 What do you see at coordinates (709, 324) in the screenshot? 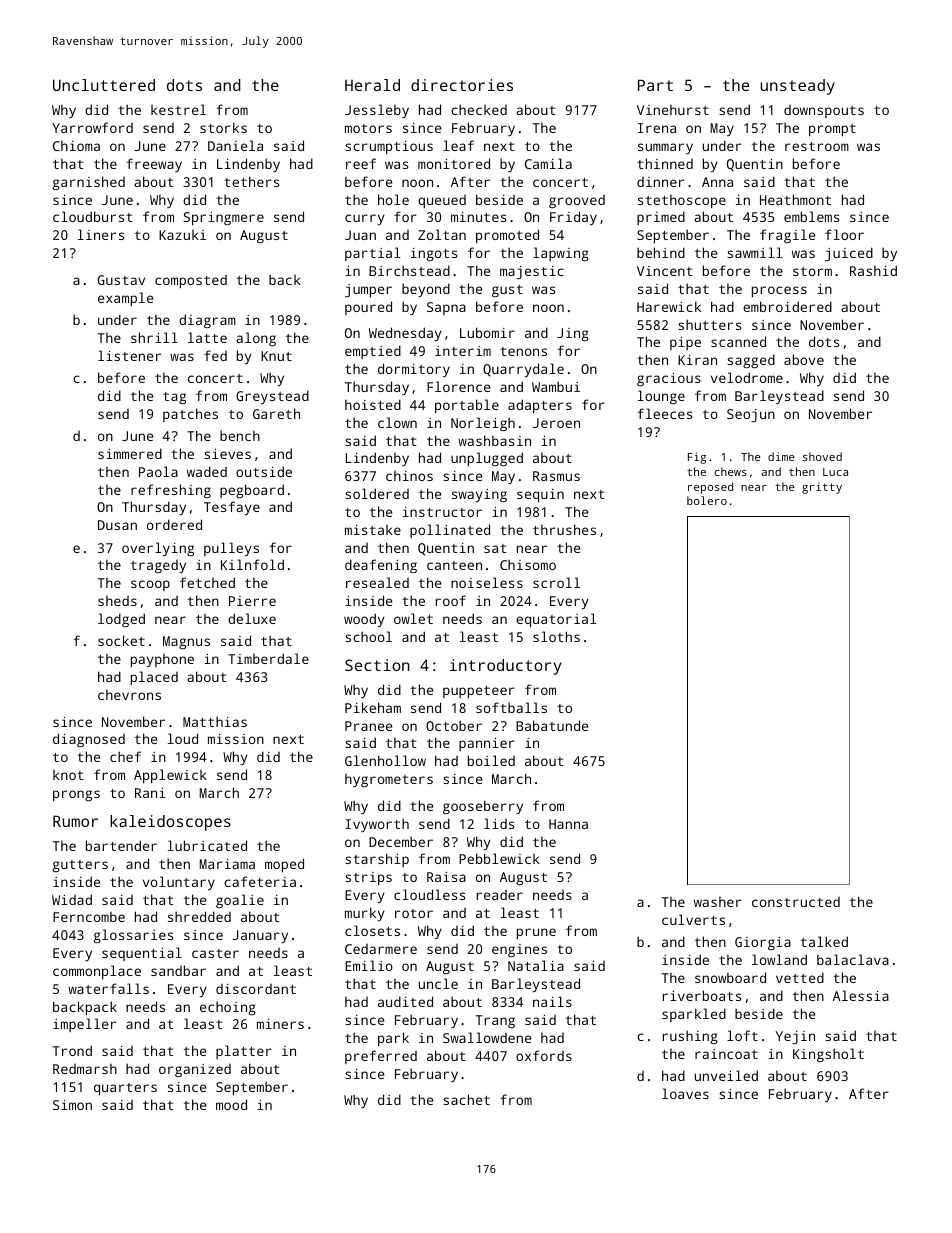
I see `shutters` at bounding box center [709, 324].
